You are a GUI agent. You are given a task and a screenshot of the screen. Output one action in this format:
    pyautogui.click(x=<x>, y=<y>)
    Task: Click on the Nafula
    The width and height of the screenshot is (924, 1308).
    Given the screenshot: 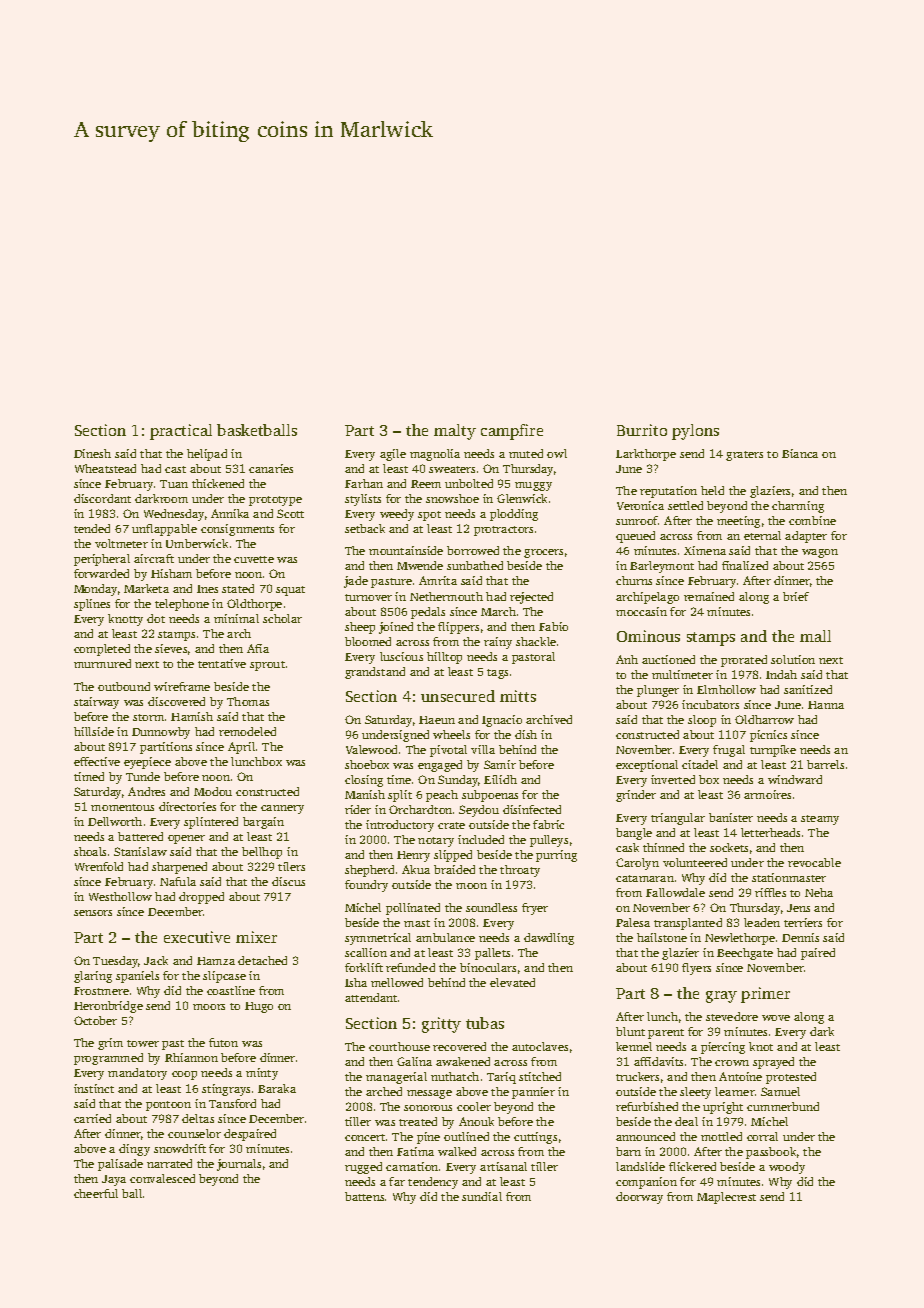 What is the action you would take?
    pyautogui.click(x=178, y=881)
